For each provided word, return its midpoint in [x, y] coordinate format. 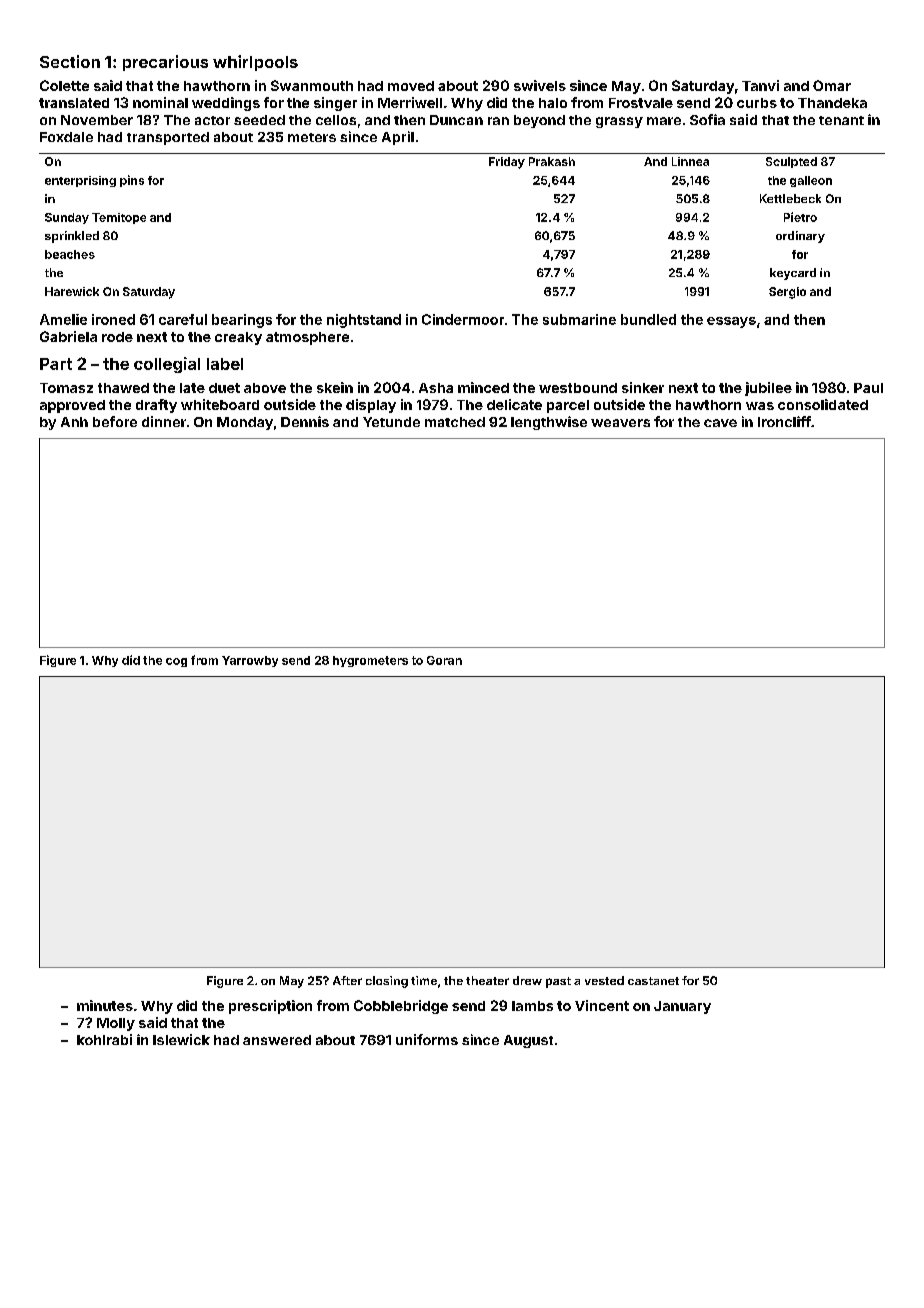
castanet [653, 981]
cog [176, 662]
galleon [811, 181]
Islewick [181, 1039]
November [97, 120]
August [528, 1041]
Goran [444, 660]
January [682, 1007]
